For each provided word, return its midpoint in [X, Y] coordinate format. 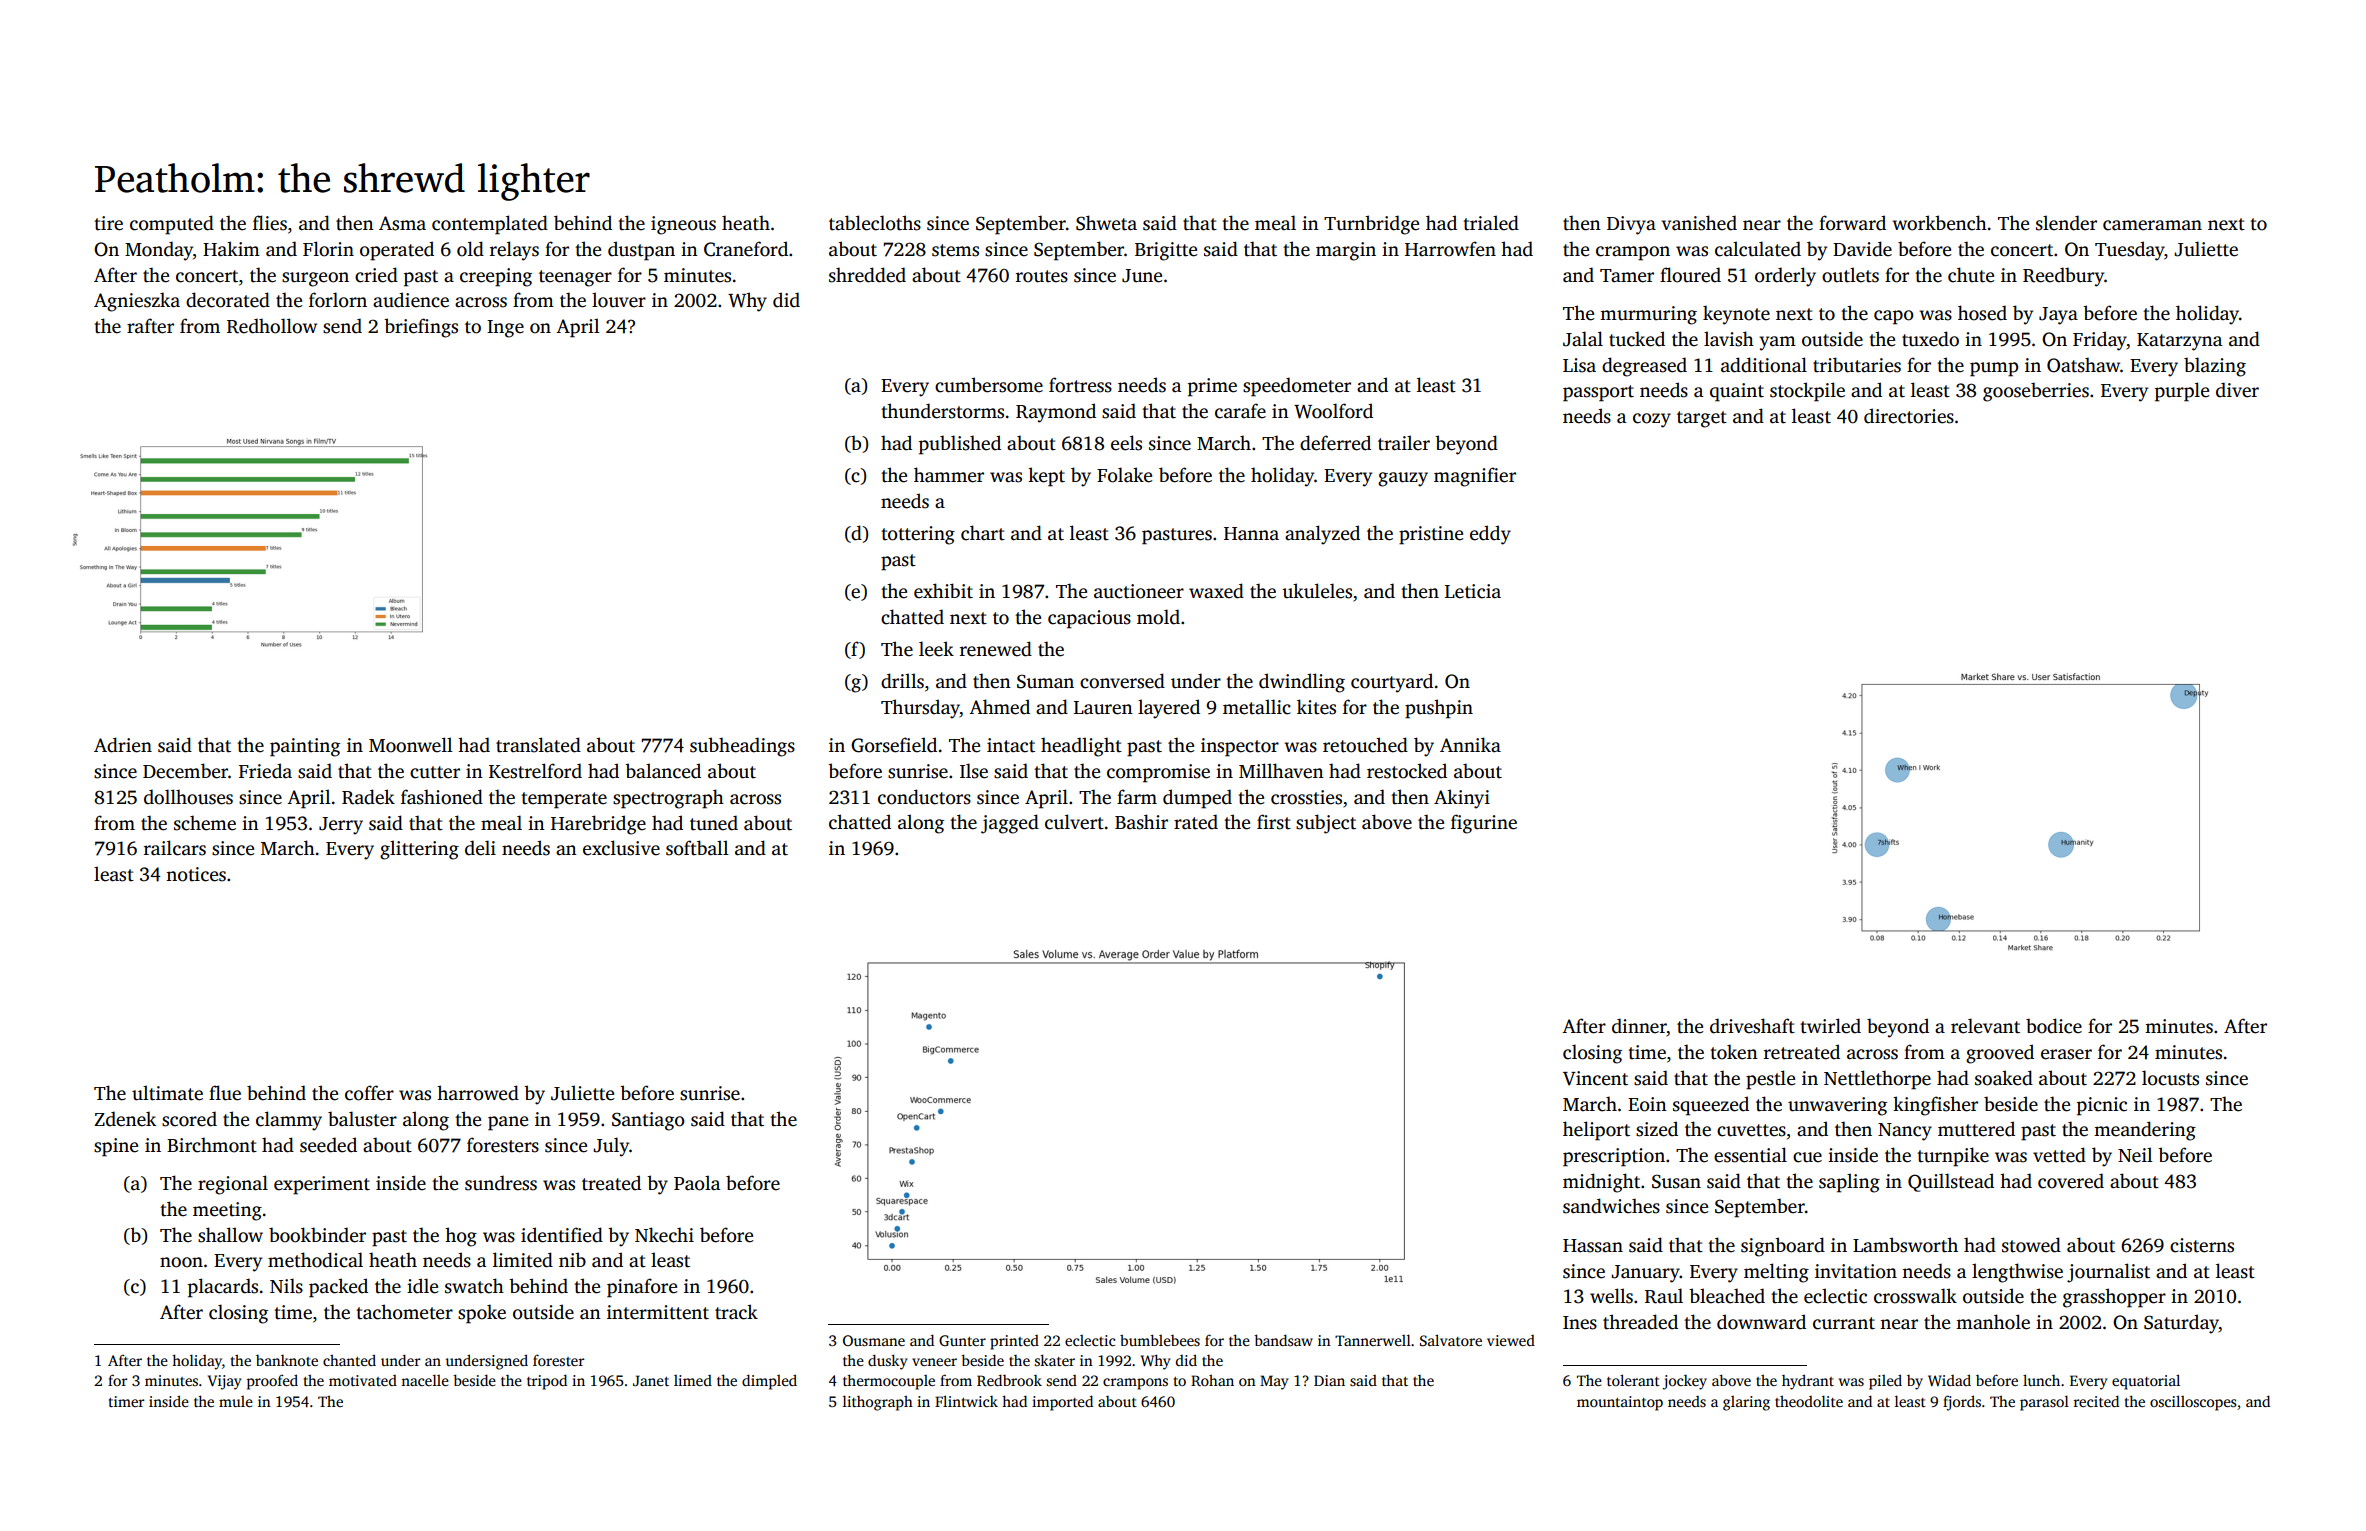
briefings [421, 328]
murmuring [1648, 315]
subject [1326, 824]
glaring [1746, 1403]
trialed [1491, 223]
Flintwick [966, 1401]
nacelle [425, 1380]
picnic [2102, 1106]
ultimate [167, 1093]
